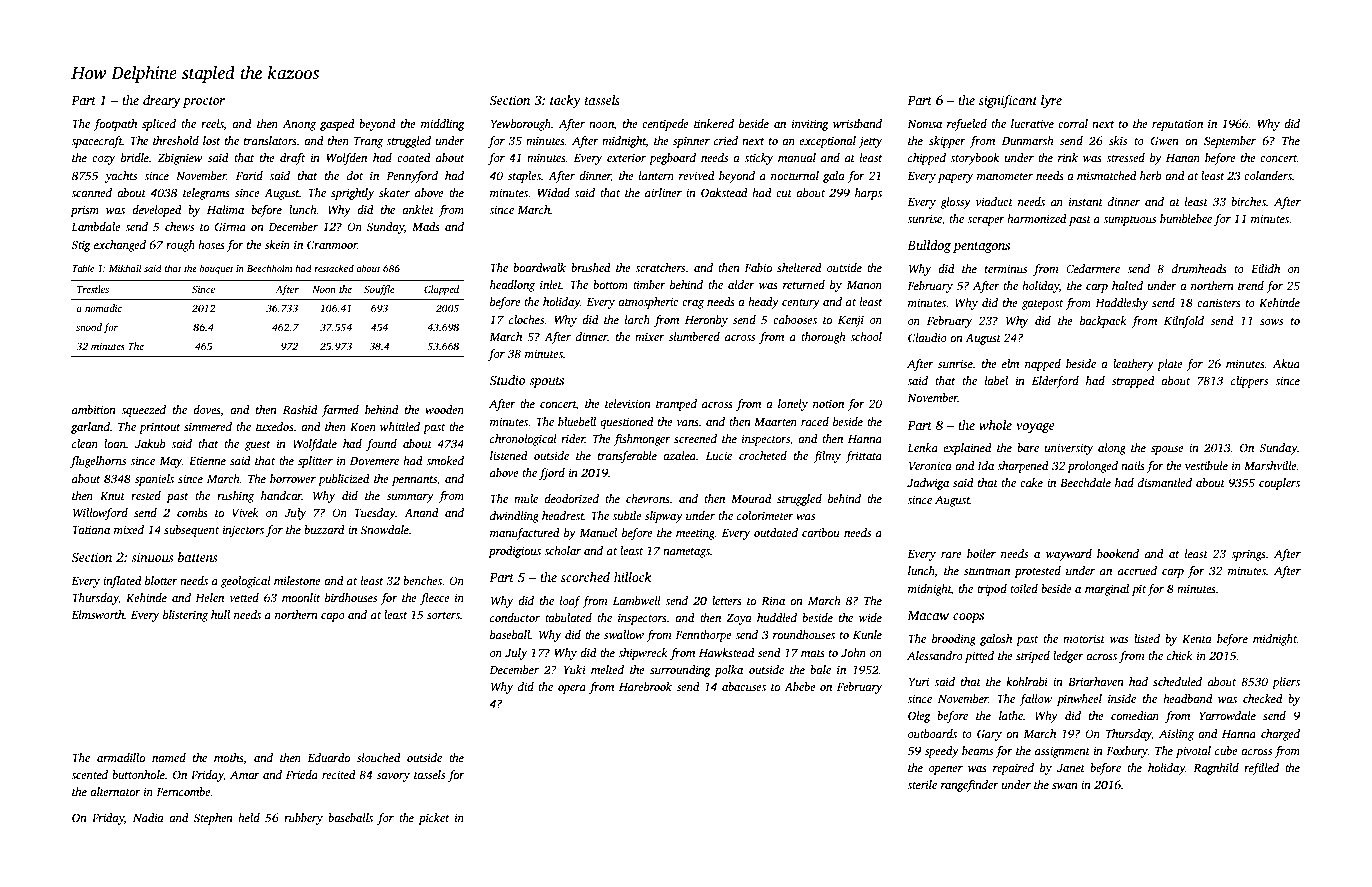 The width and height of the screenshot is (1372, 887). What do you see at coordinates (1248, 201) in the screenshot?
I see `birches` at bounding box center [1248, 201].
